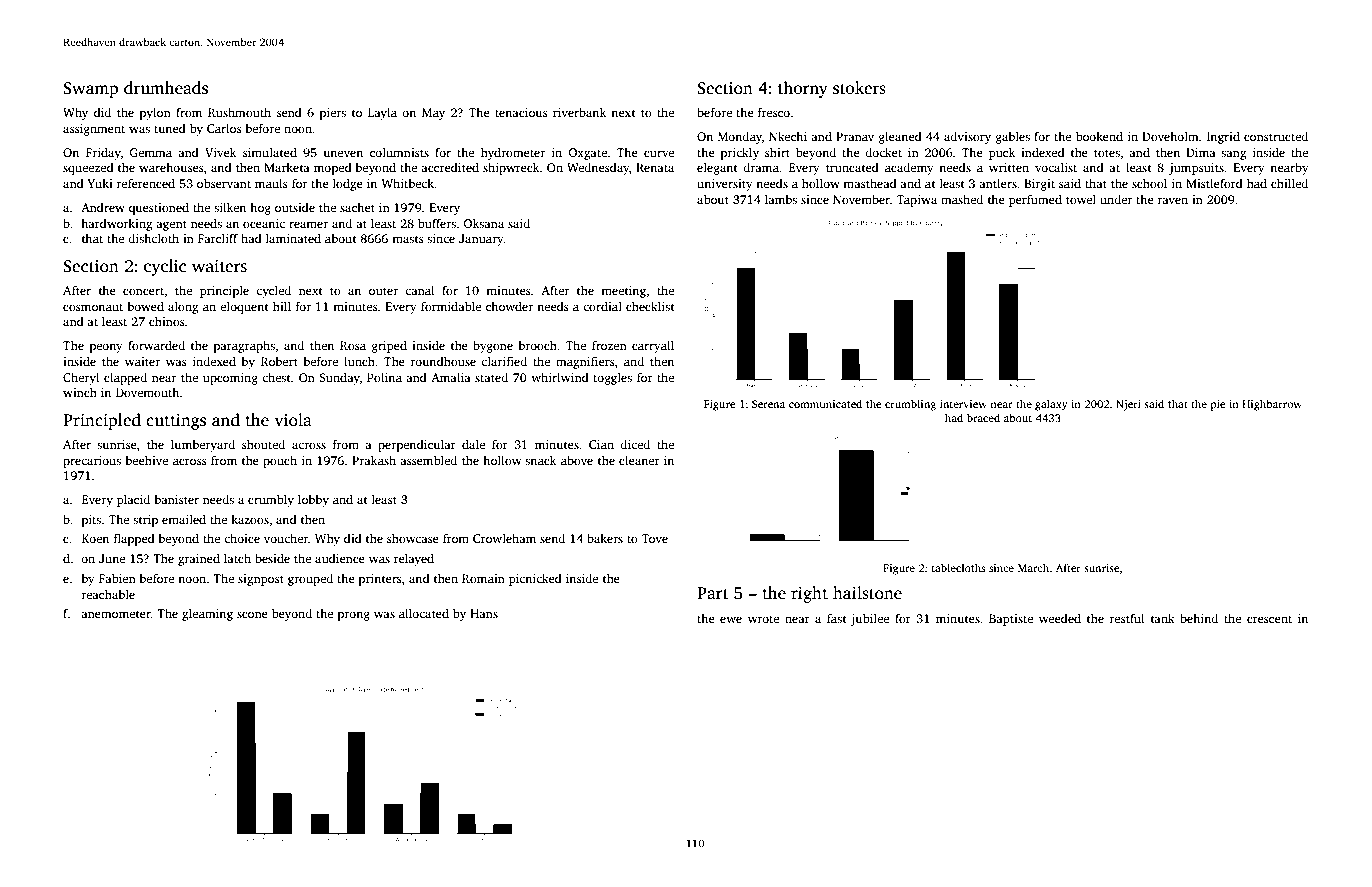 The image size is (1372, 887). What do you see at coordinates (354, 616) in the image?
I see `prong` at bounding box center [354, 616].
